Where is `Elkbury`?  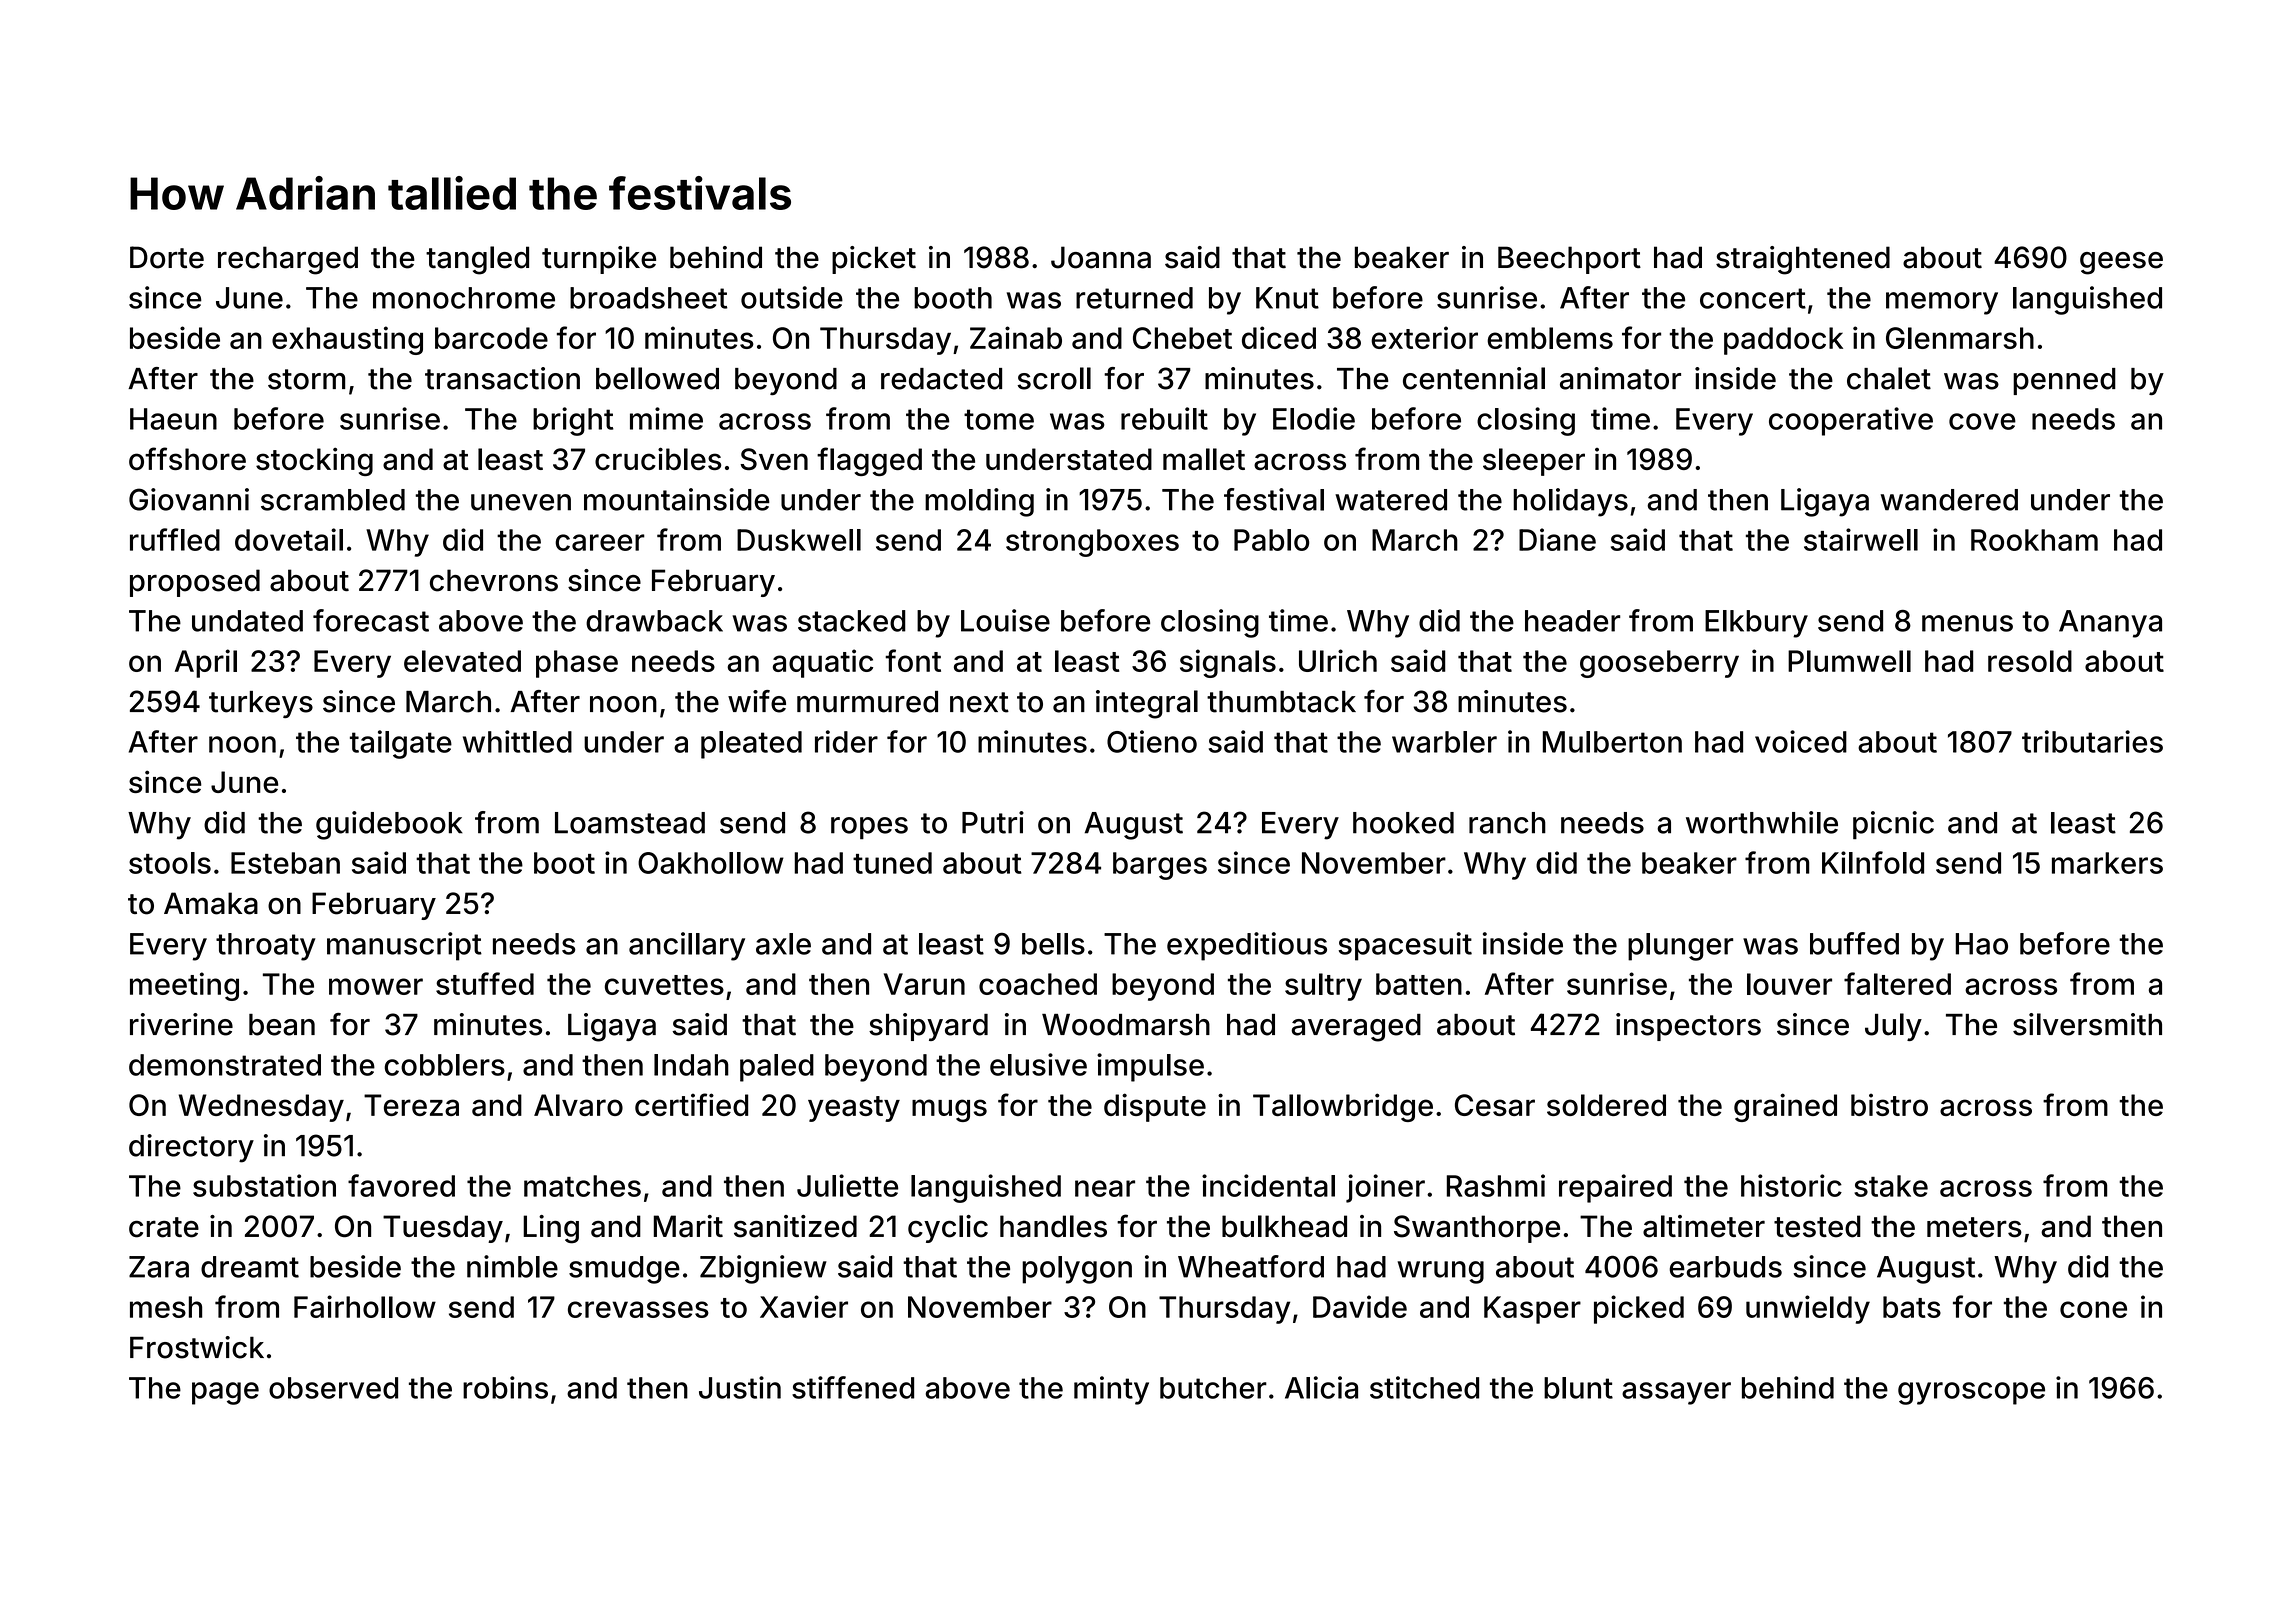
Elkbury is located at coordinates (1756, 624).
